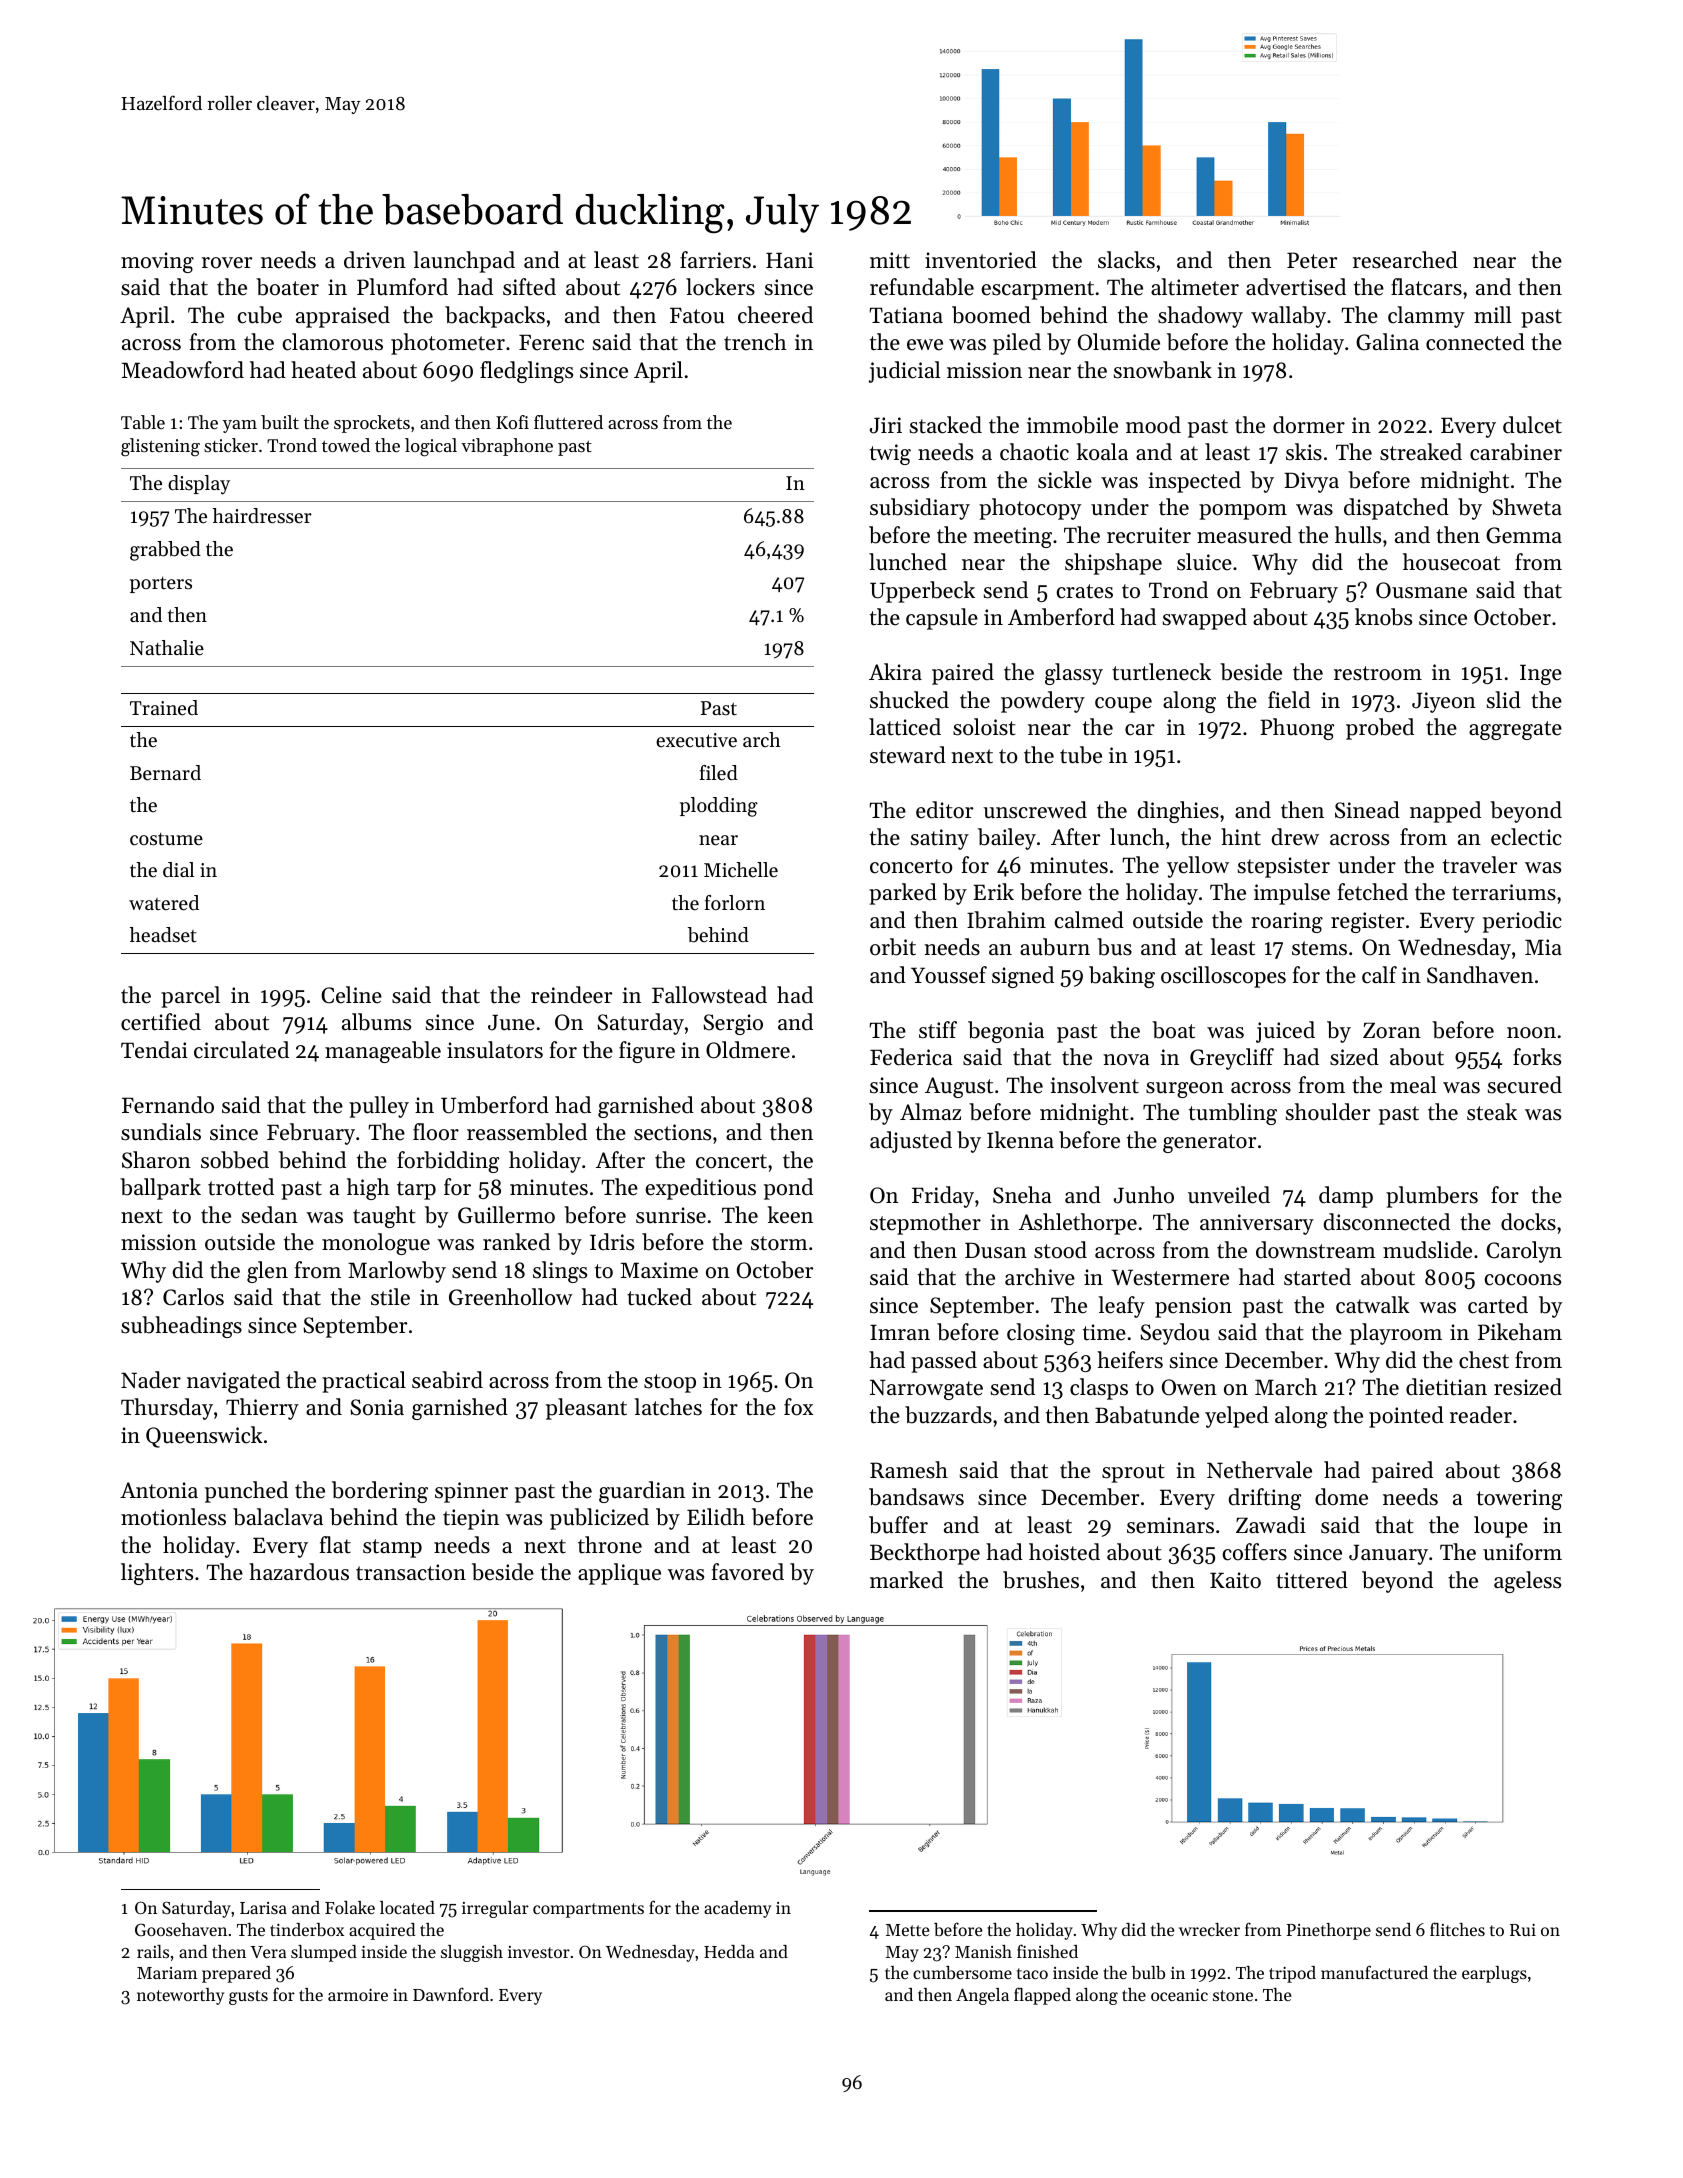  Describe the element at coordinates (227, 263) in the screenshot. I see `rover` at that location.
